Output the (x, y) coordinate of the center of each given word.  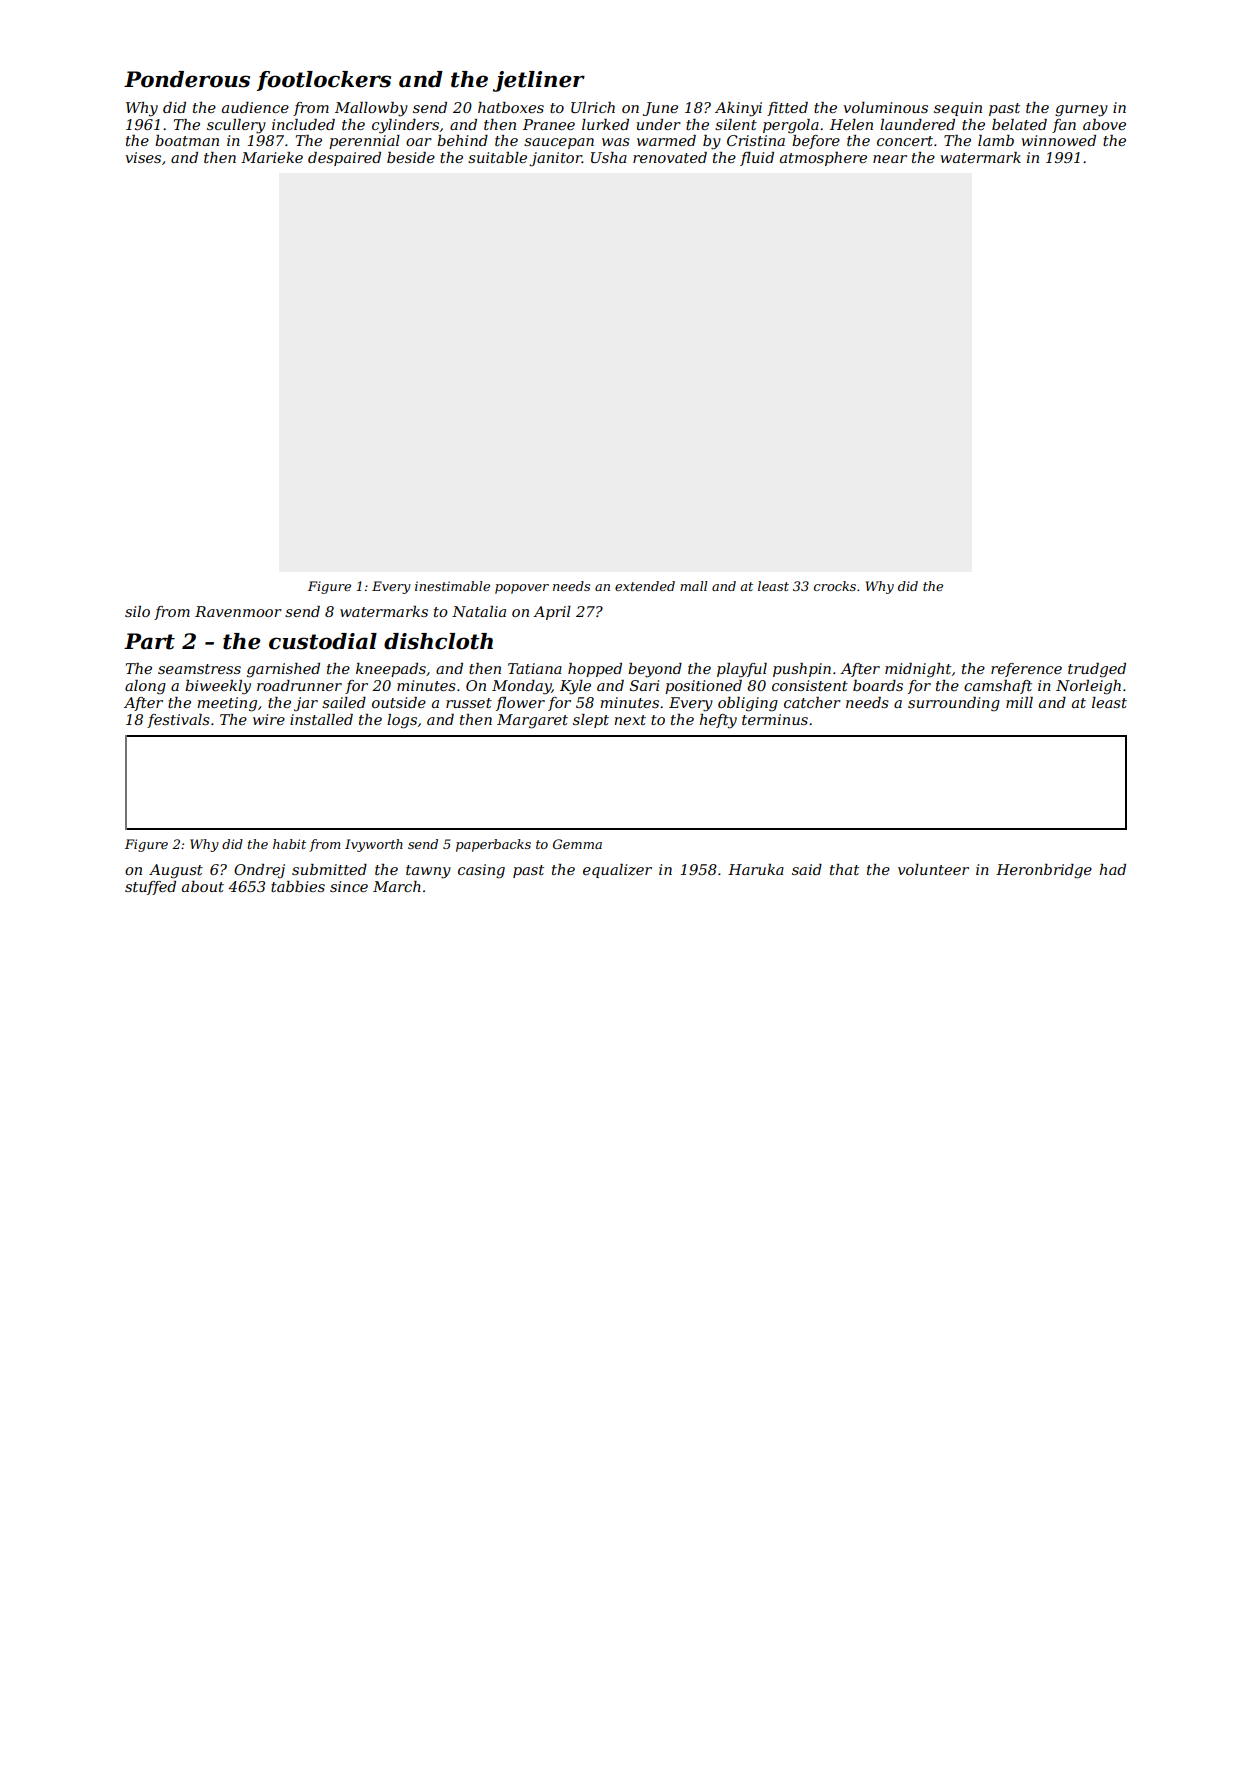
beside (411, 157)
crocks (835, 586)
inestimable (452, 586)
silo (137, 611)
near (890, 159)
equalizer (617, 871)
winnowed (1058, 140)
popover (522, 589)
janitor (555, 159)
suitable (497, 157)
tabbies (298, 886)
